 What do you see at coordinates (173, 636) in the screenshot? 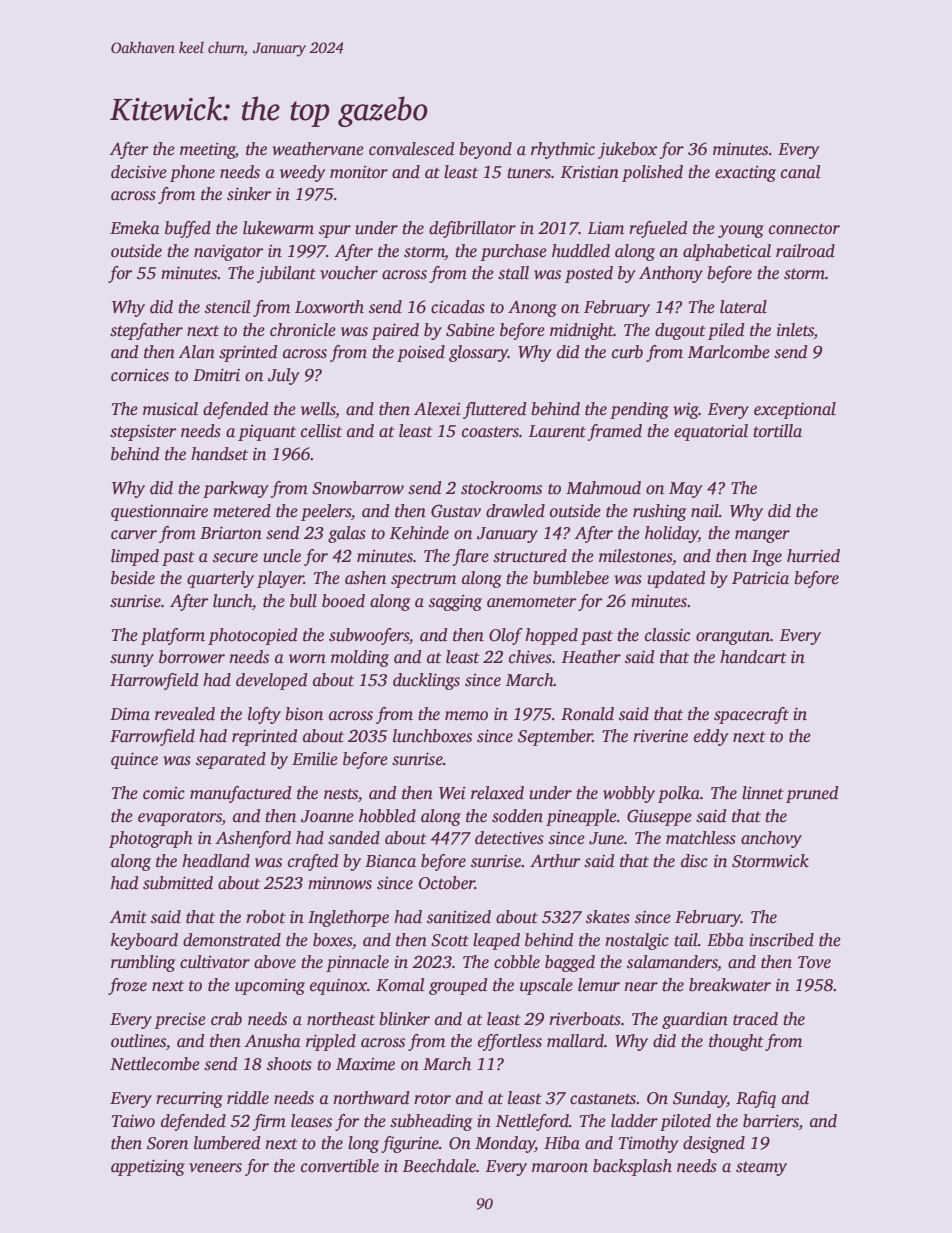
I see `platform` at bounding box center [173, 636].
